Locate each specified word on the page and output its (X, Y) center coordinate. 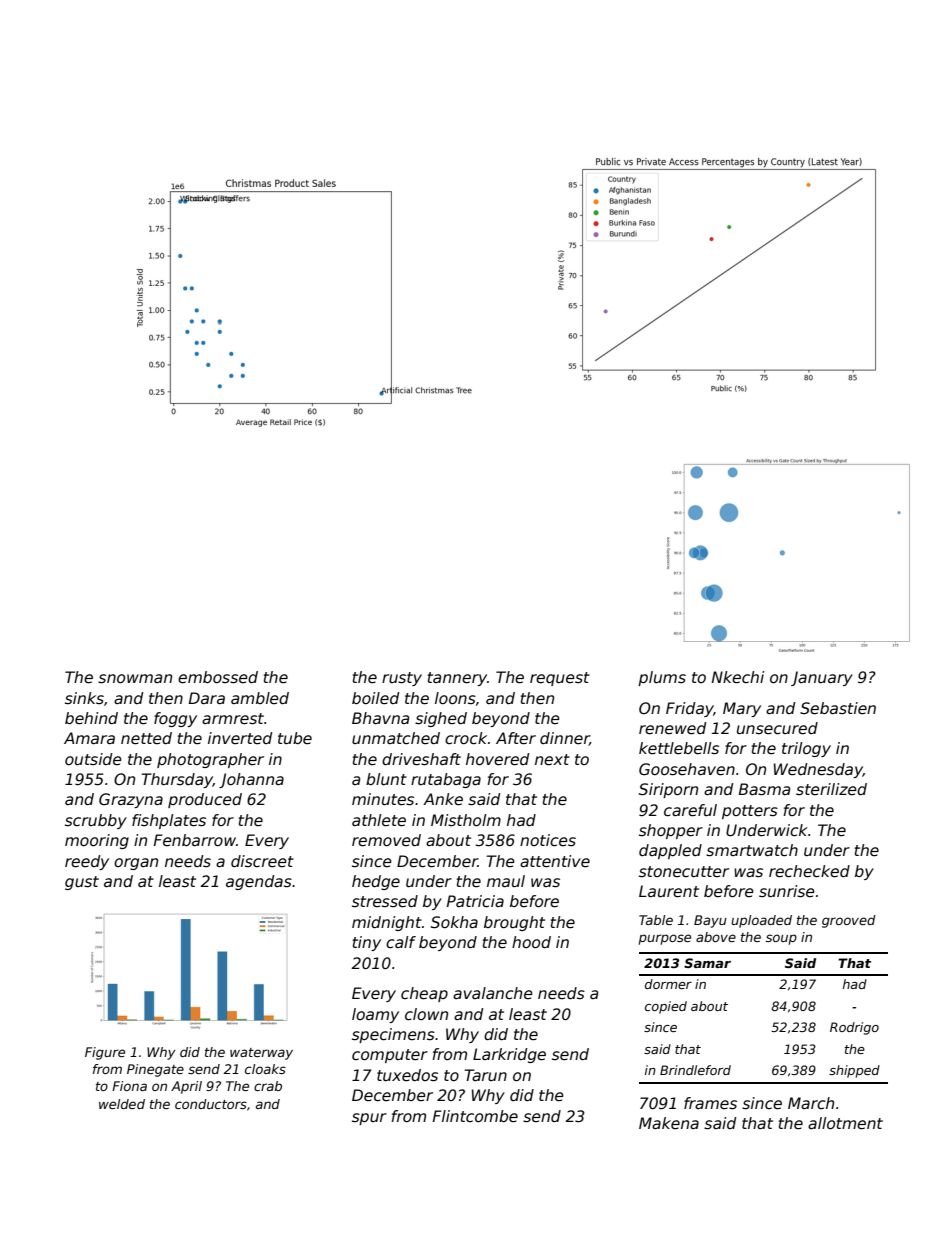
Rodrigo (854, 1028)
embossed (218, 677)
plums (662, 678)
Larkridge (509, 1055)
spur (369, 1119)
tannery (457, 679)
